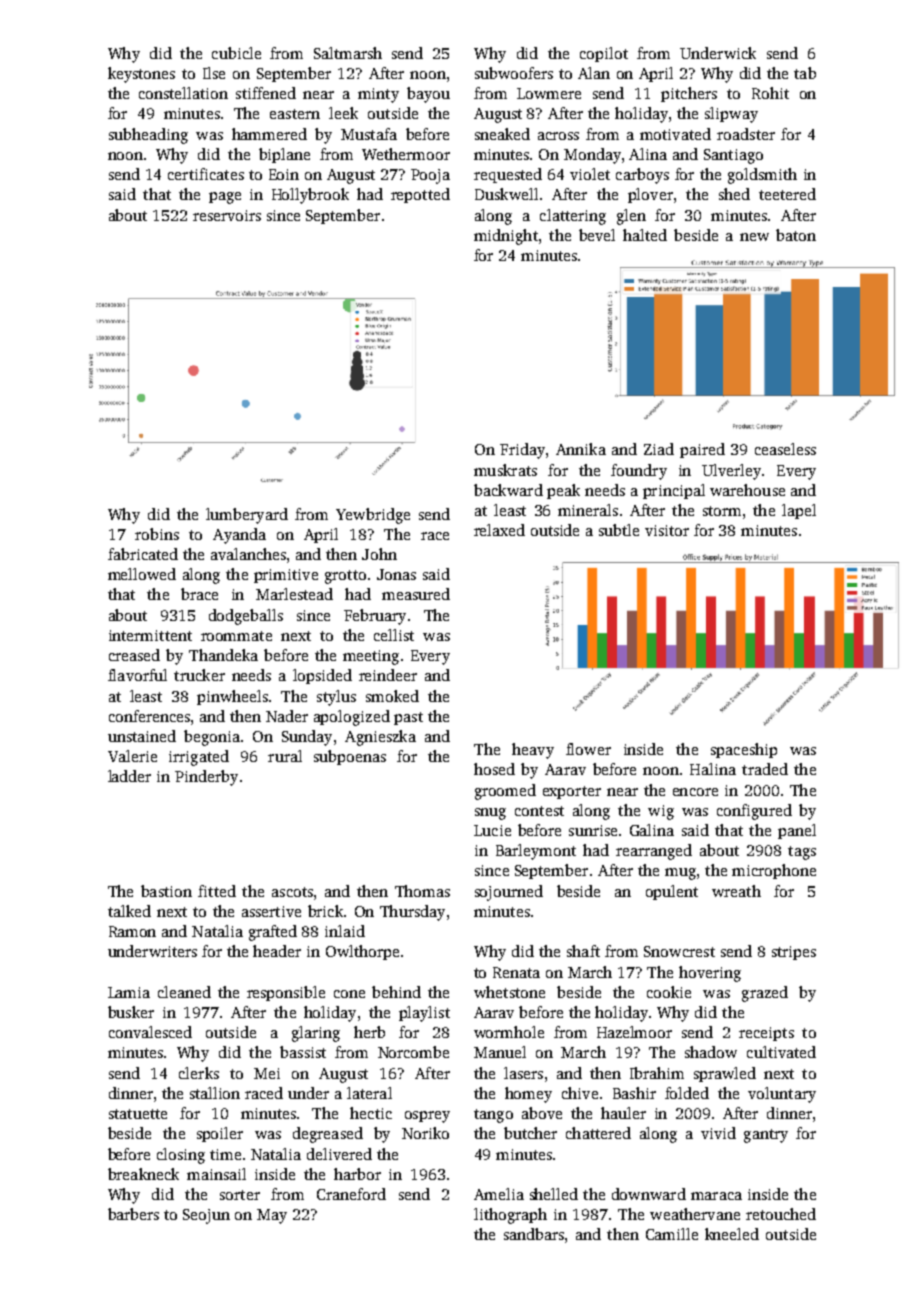 The image size is (924, 1308). What do you see at coordinates (796, 235) in the document?
I see `baton` at bounding box center [796, 235].
